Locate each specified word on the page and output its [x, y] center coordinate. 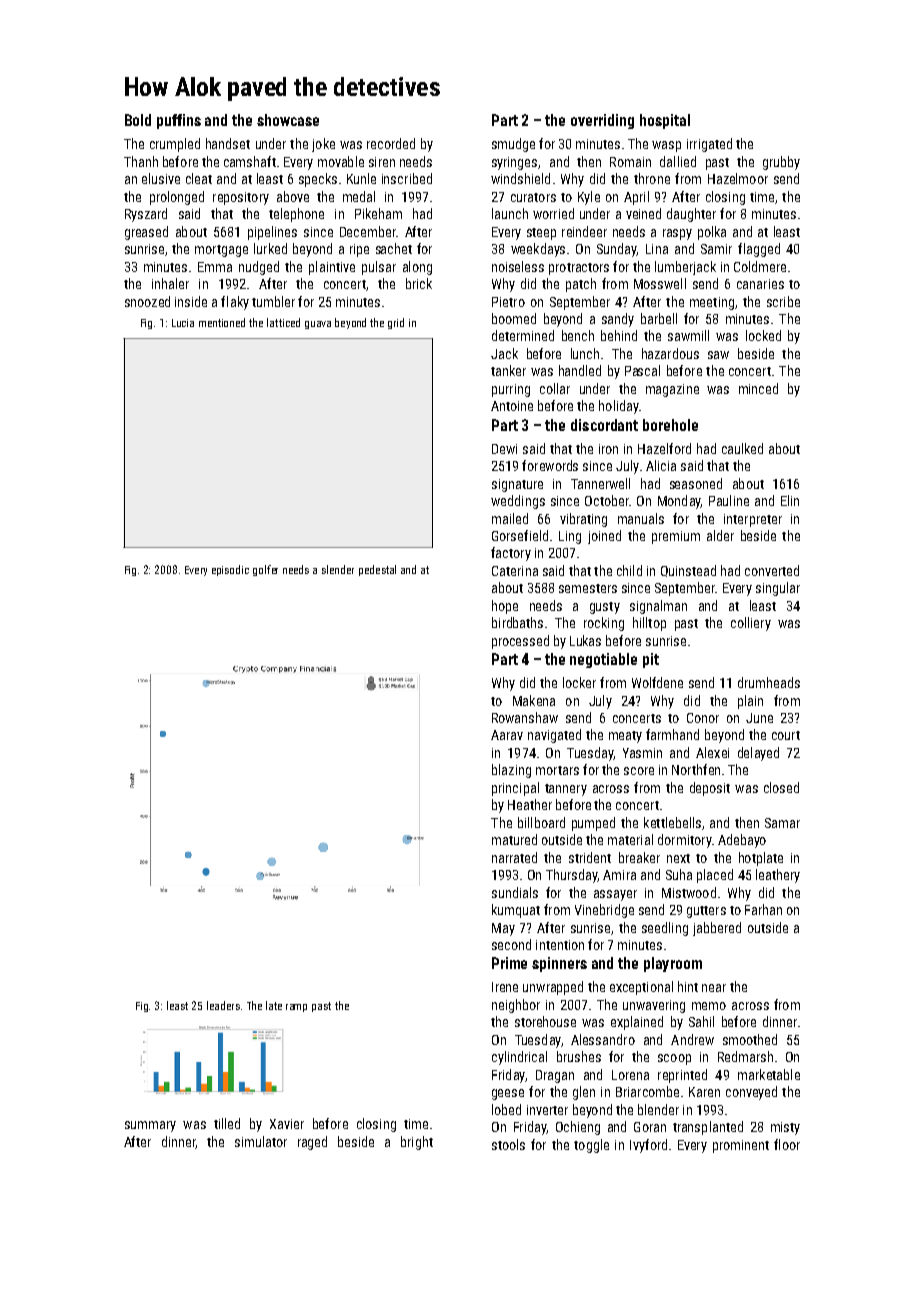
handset [228, 143]
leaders [223, 1005]
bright [417, 1143]
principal [515, 789]
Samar [782, 823]
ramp [296, 1008]
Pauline [729, 500]
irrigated [709, 145]
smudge [513, 145]
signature [517, 485]
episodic [230, 570]
